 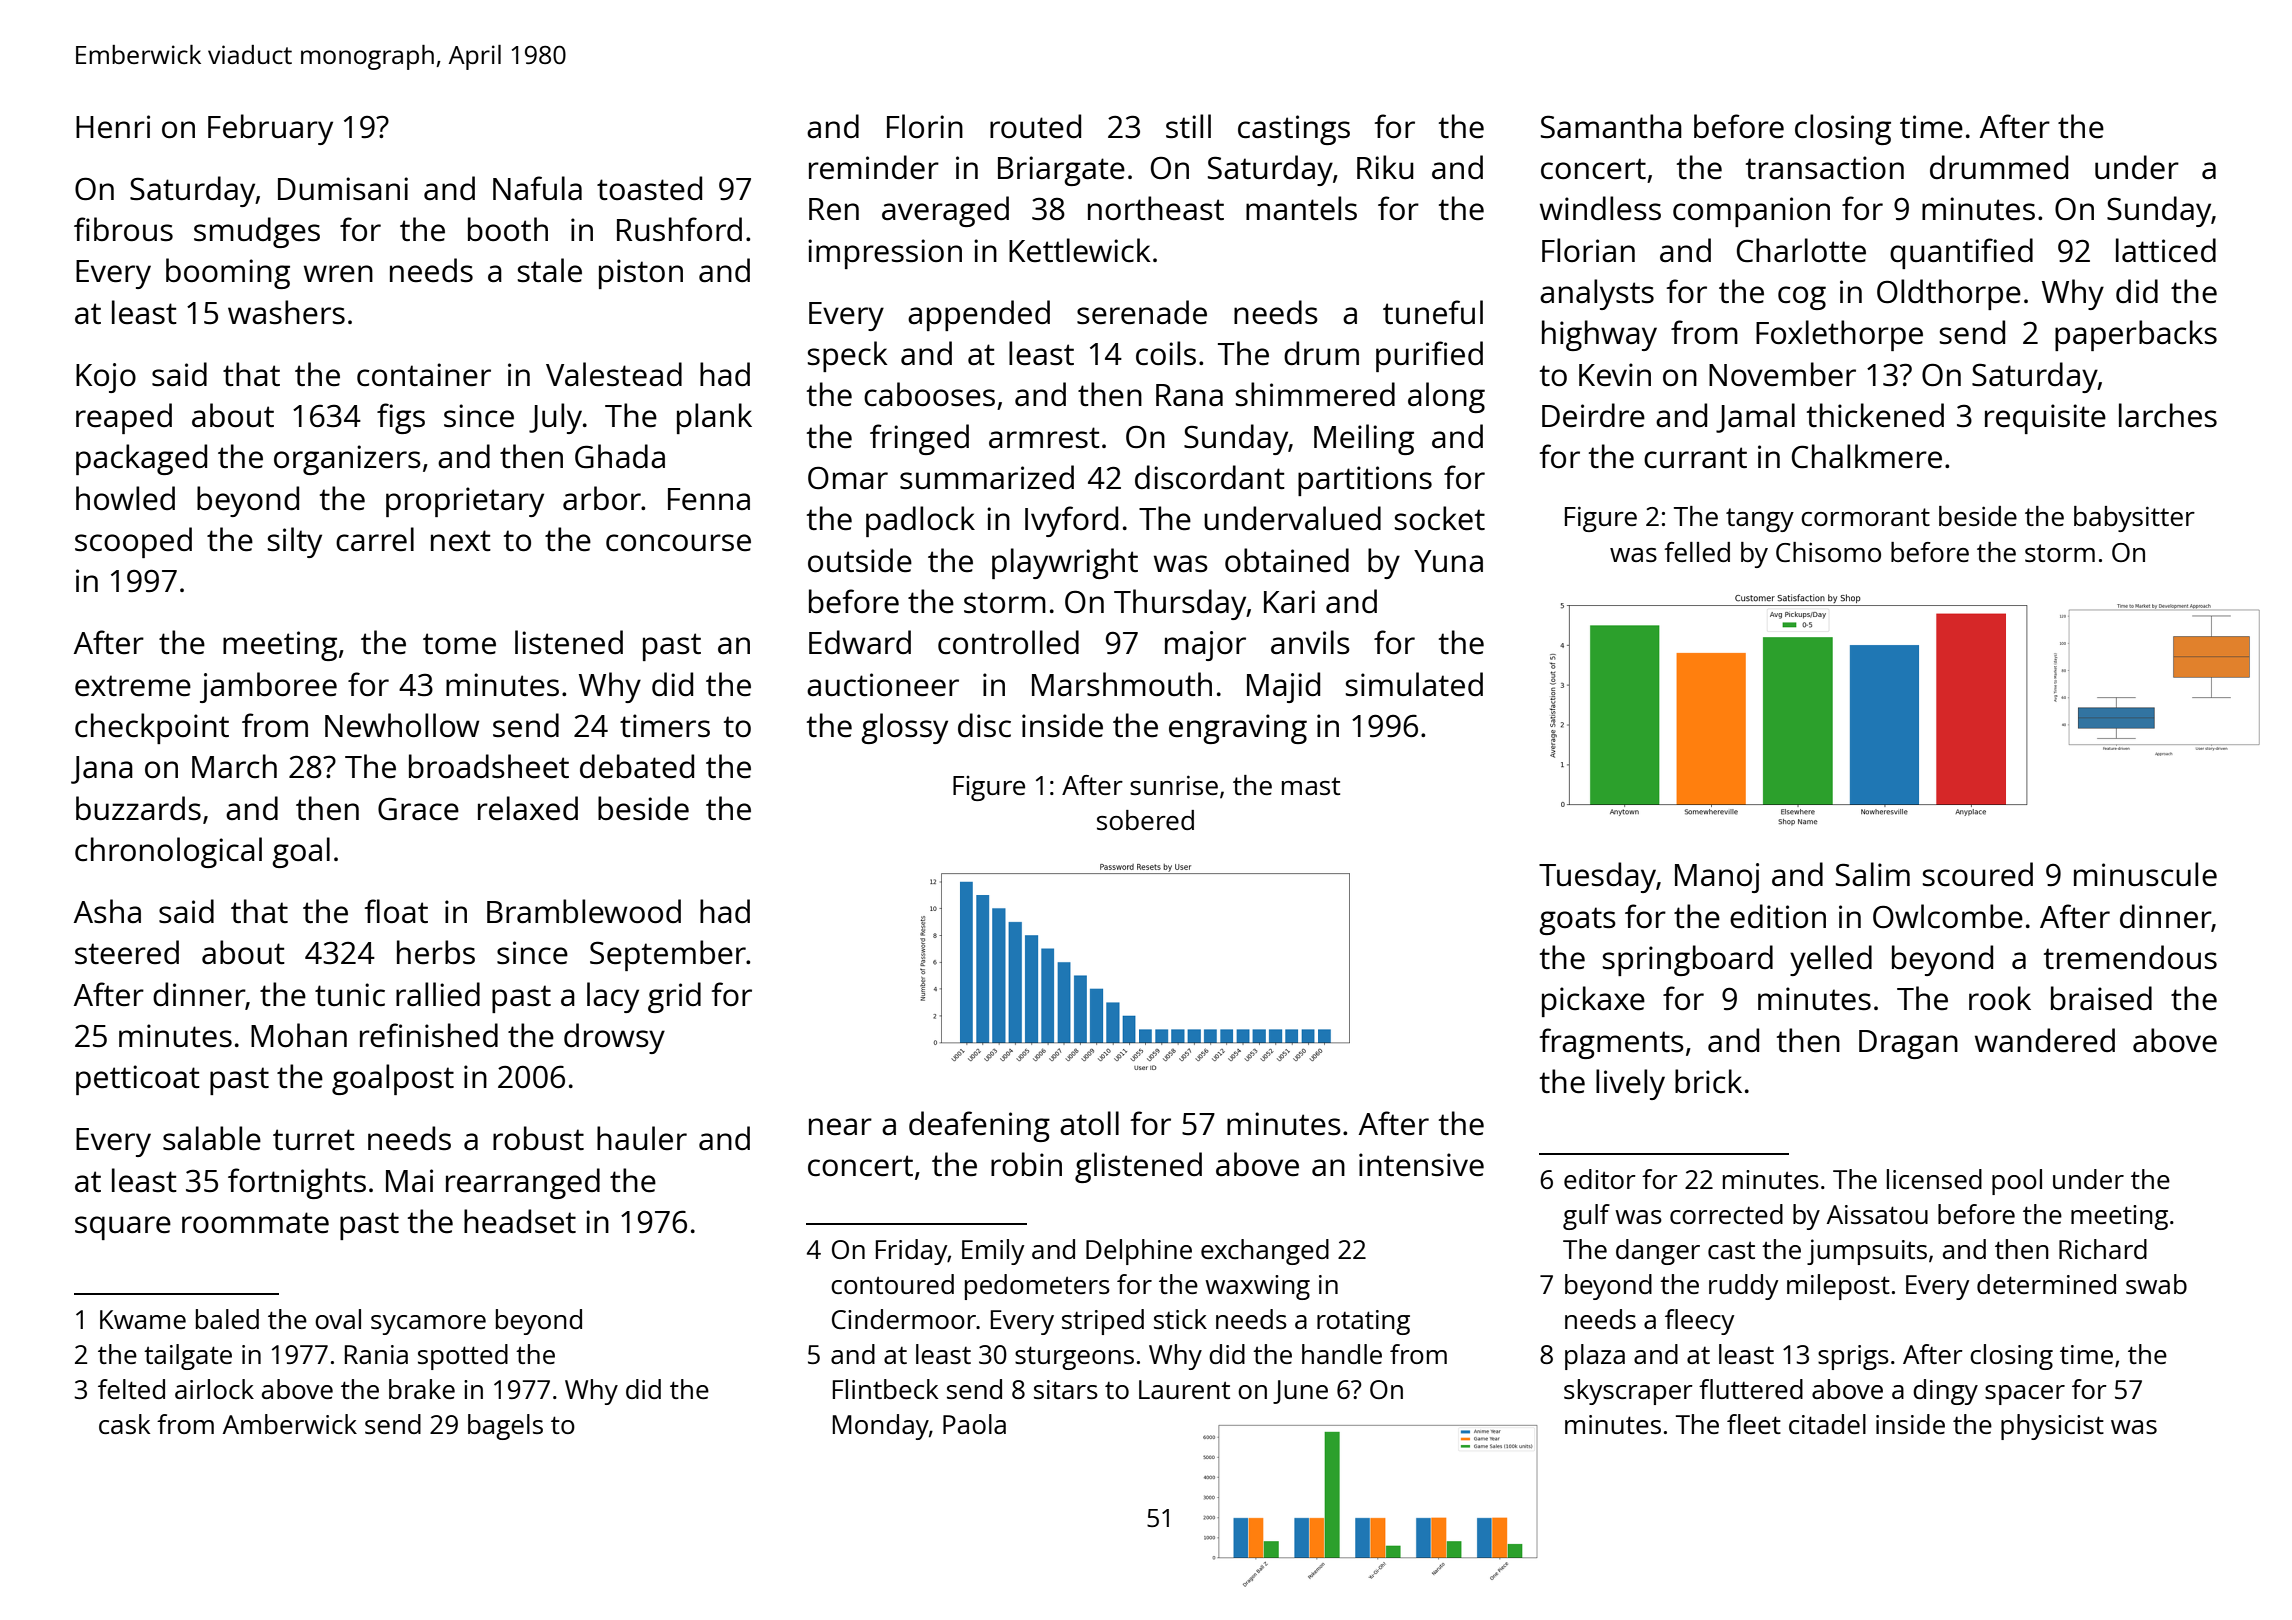 I want to click on Ivyford, so click(x=1071, y=521).
